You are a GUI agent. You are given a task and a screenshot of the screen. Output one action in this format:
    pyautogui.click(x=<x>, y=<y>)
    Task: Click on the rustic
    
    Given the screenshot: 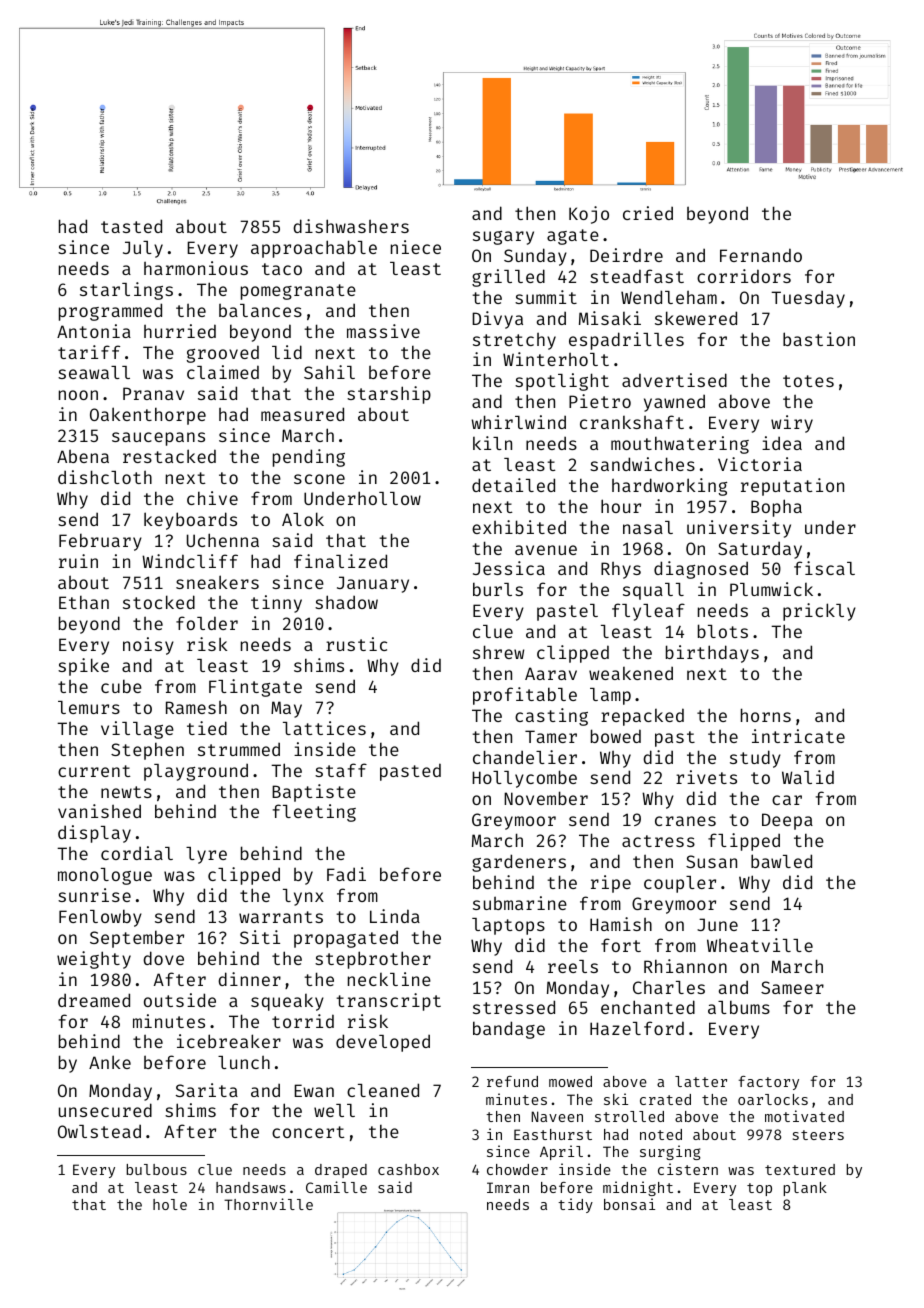 What is the action you would take?
    pyautogui.click(x=356, y=644)
